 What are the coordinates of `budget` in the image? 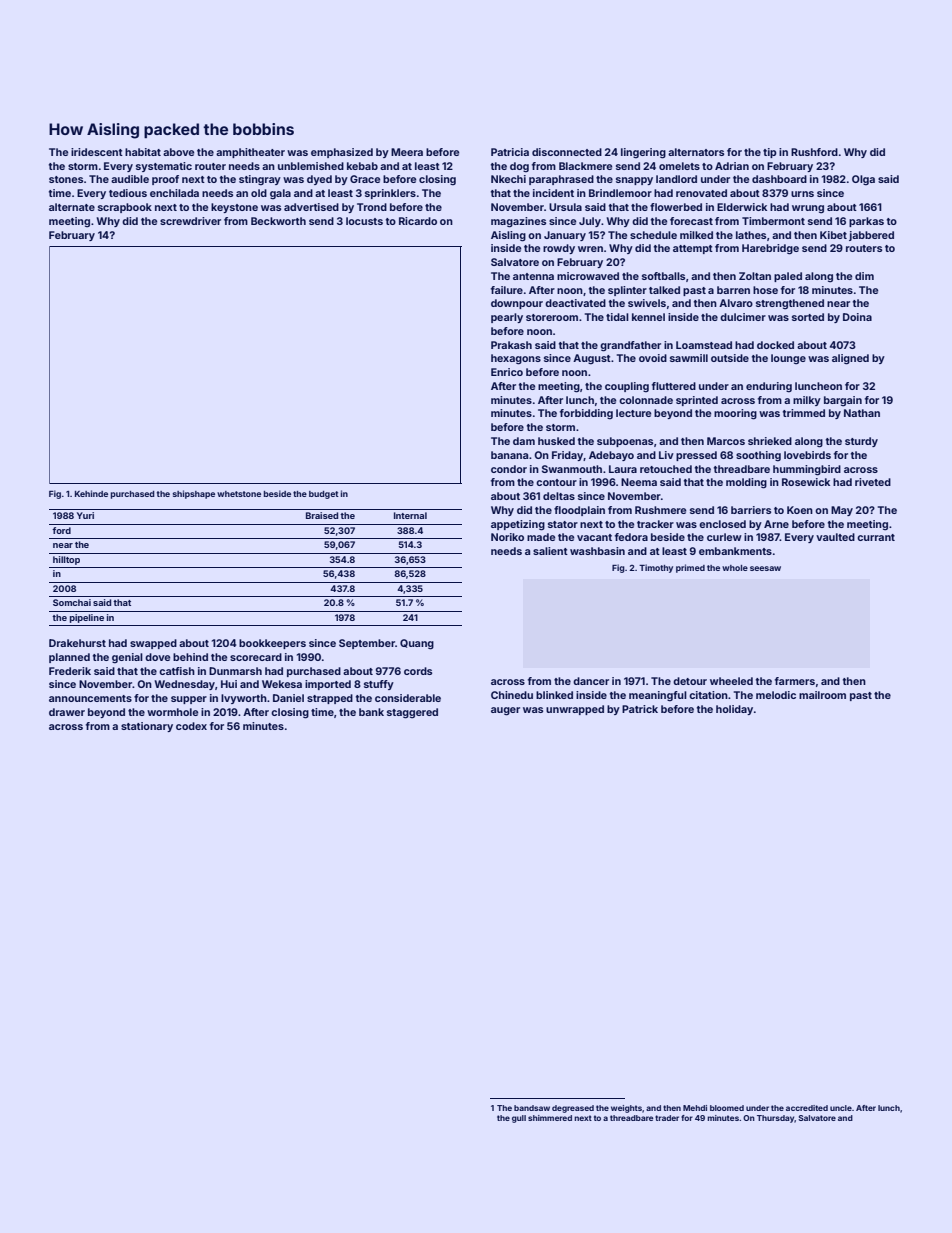 It's located at (324, 495).
